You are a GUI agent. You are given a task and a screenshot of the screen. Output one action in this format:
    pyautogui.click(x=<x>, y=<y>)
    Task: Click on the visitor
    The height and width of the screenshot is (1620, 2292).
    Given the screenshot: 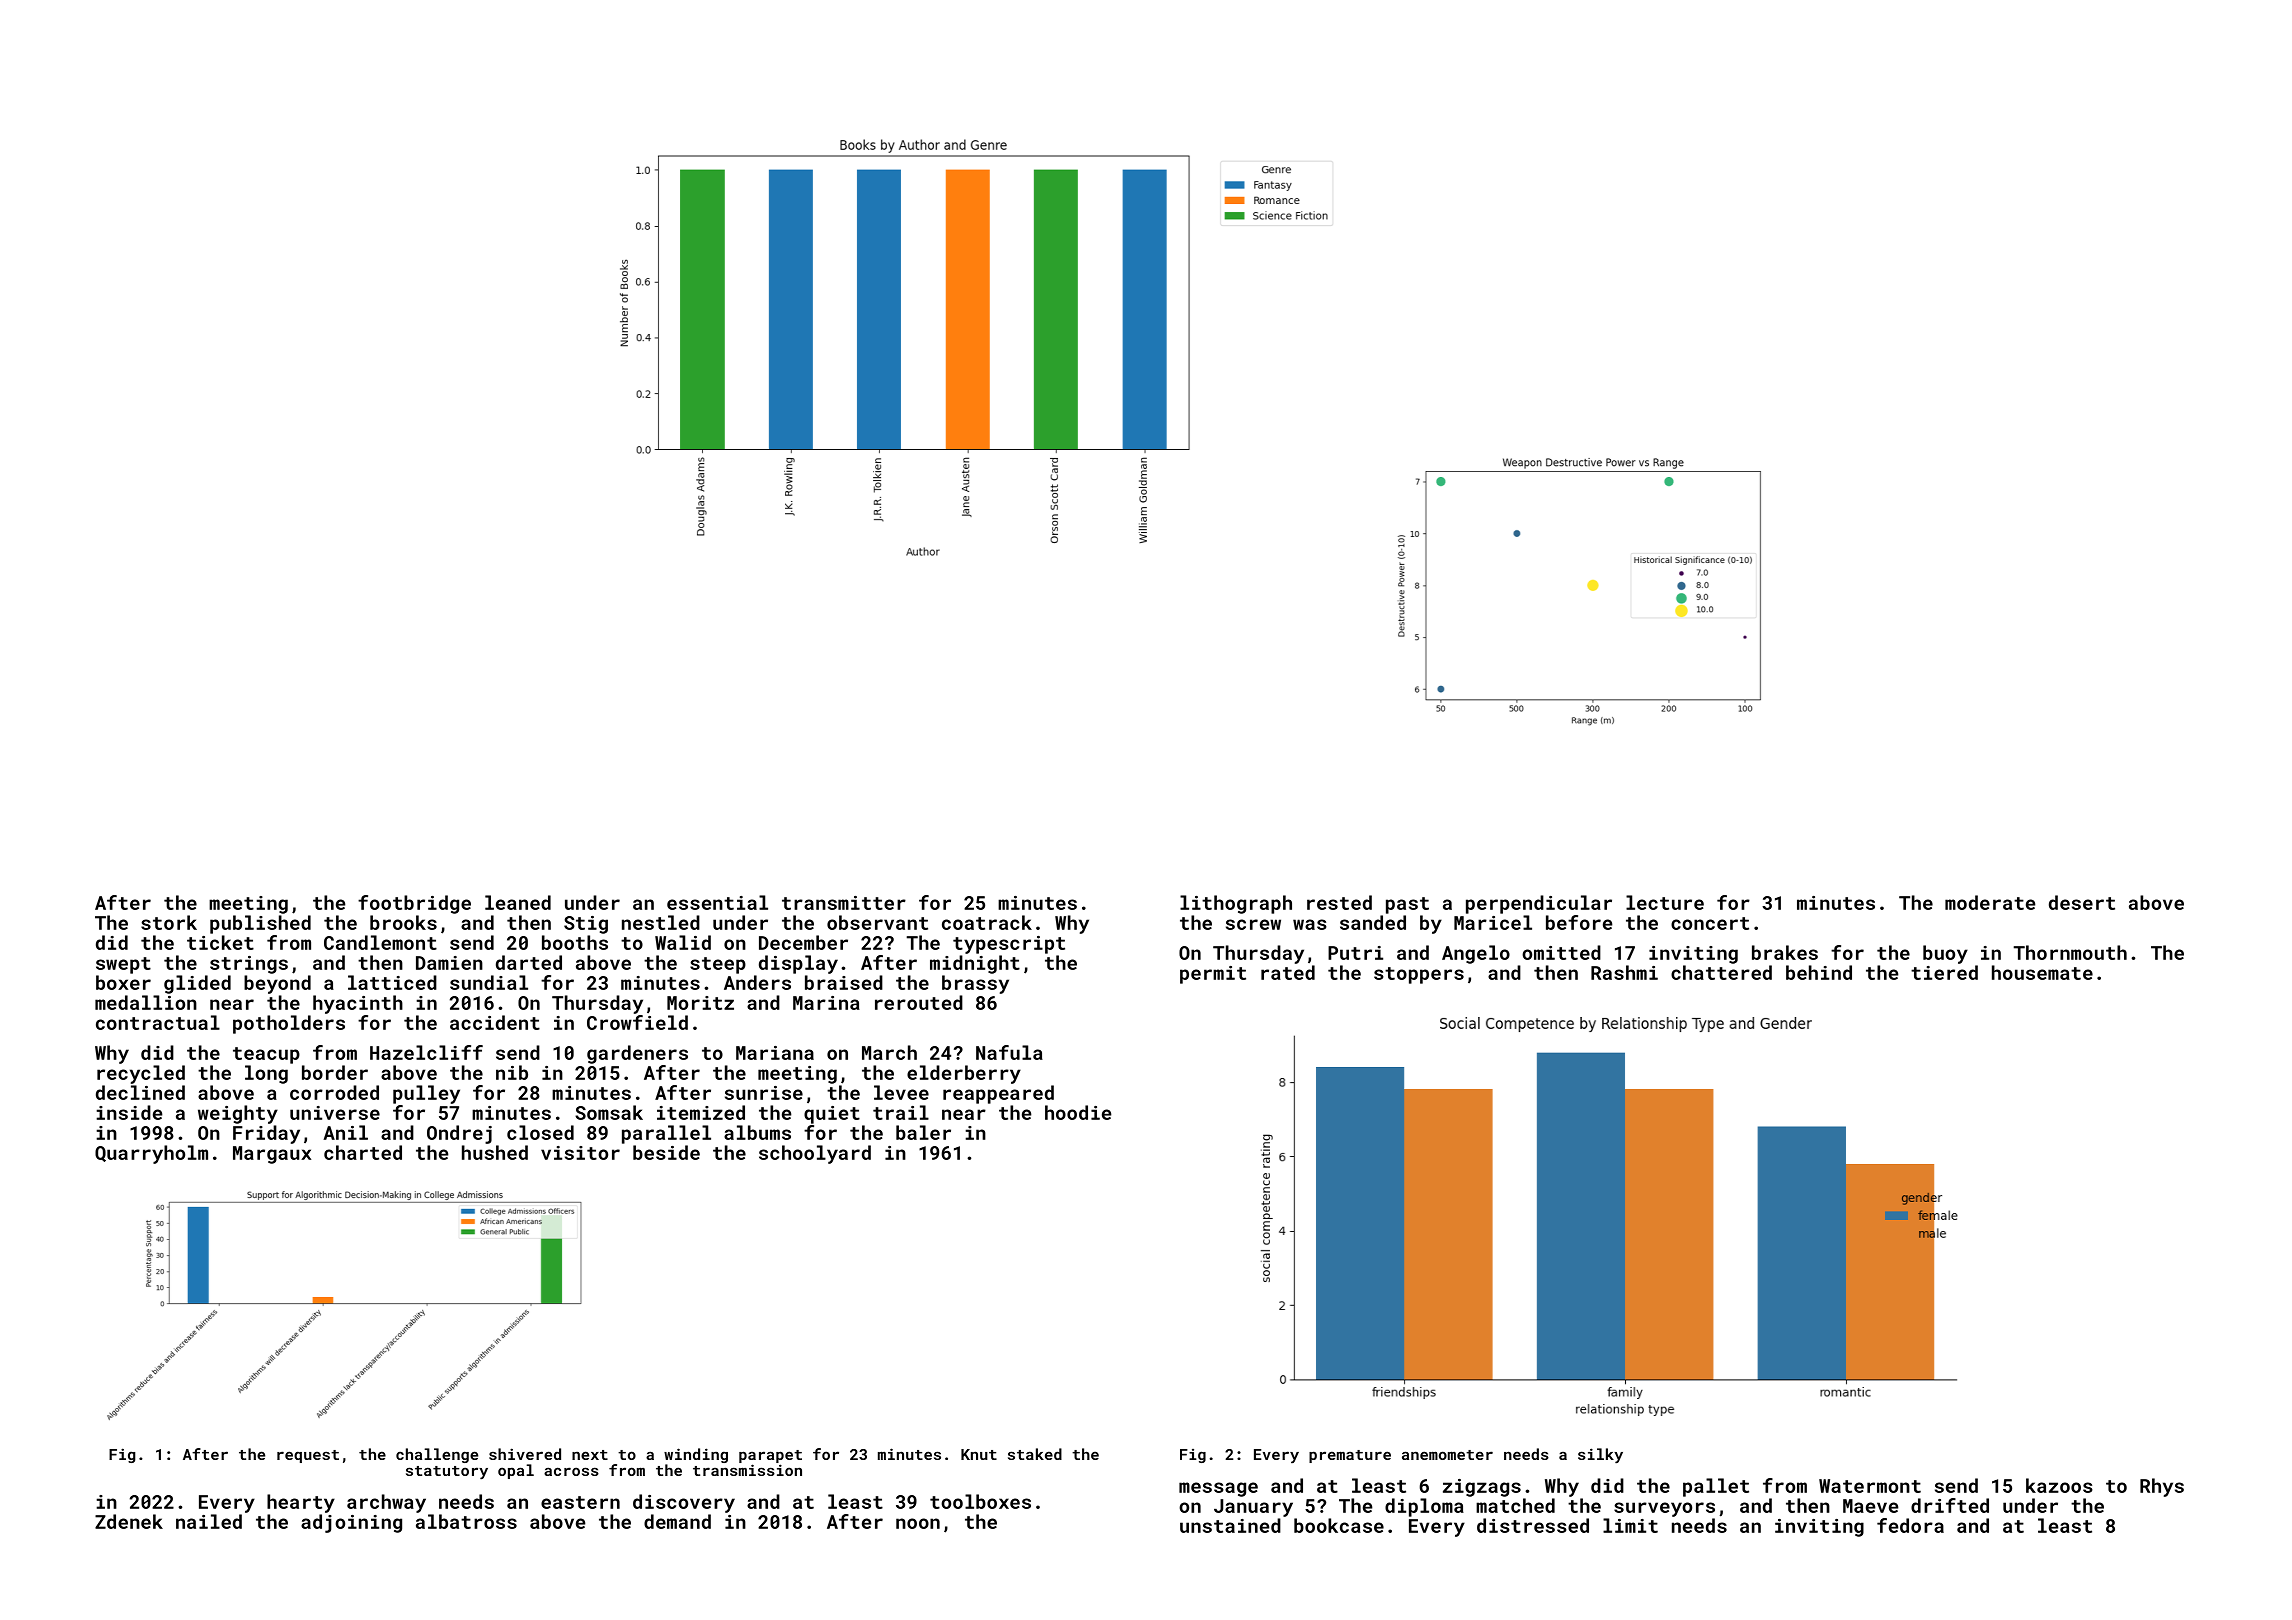 What is the action you would take?
    pyautogui.click(x=580, y=1153)
